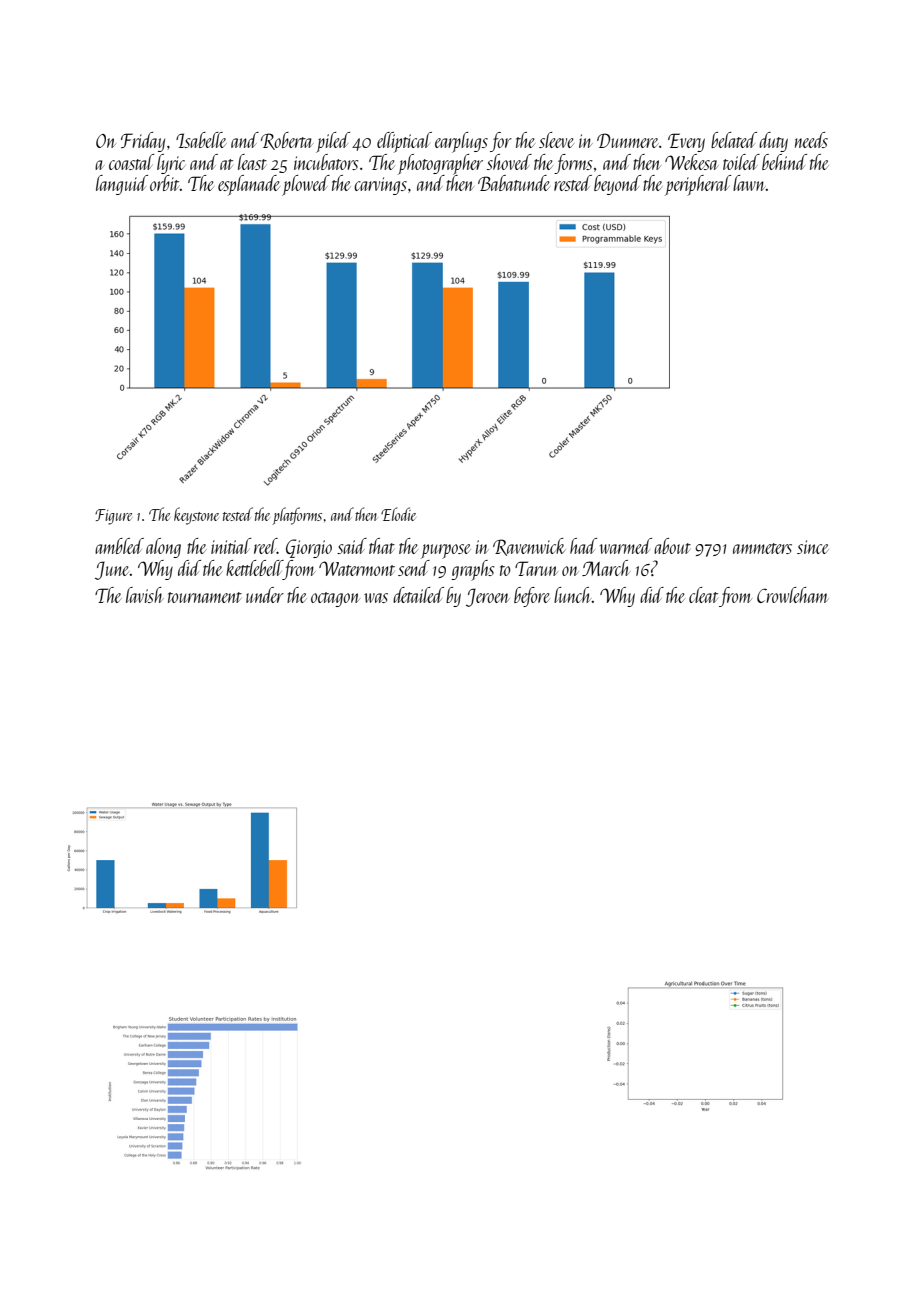 This page has width=924, height=1314. Describe the element at coordinates (813, 547) in the page. I see `since` at that location.
